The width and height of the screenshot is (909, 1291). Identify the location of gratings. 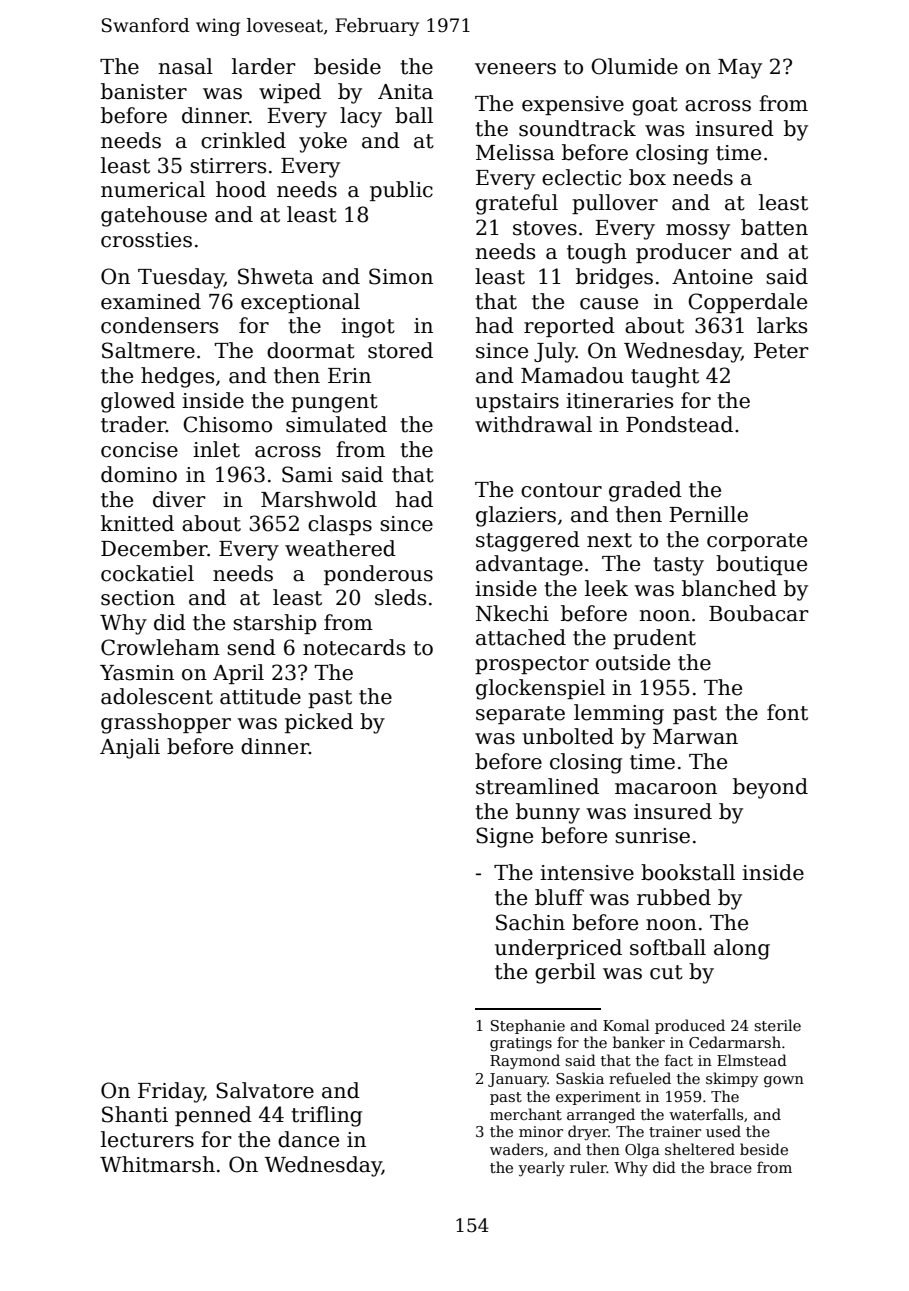
(521, 1044).
